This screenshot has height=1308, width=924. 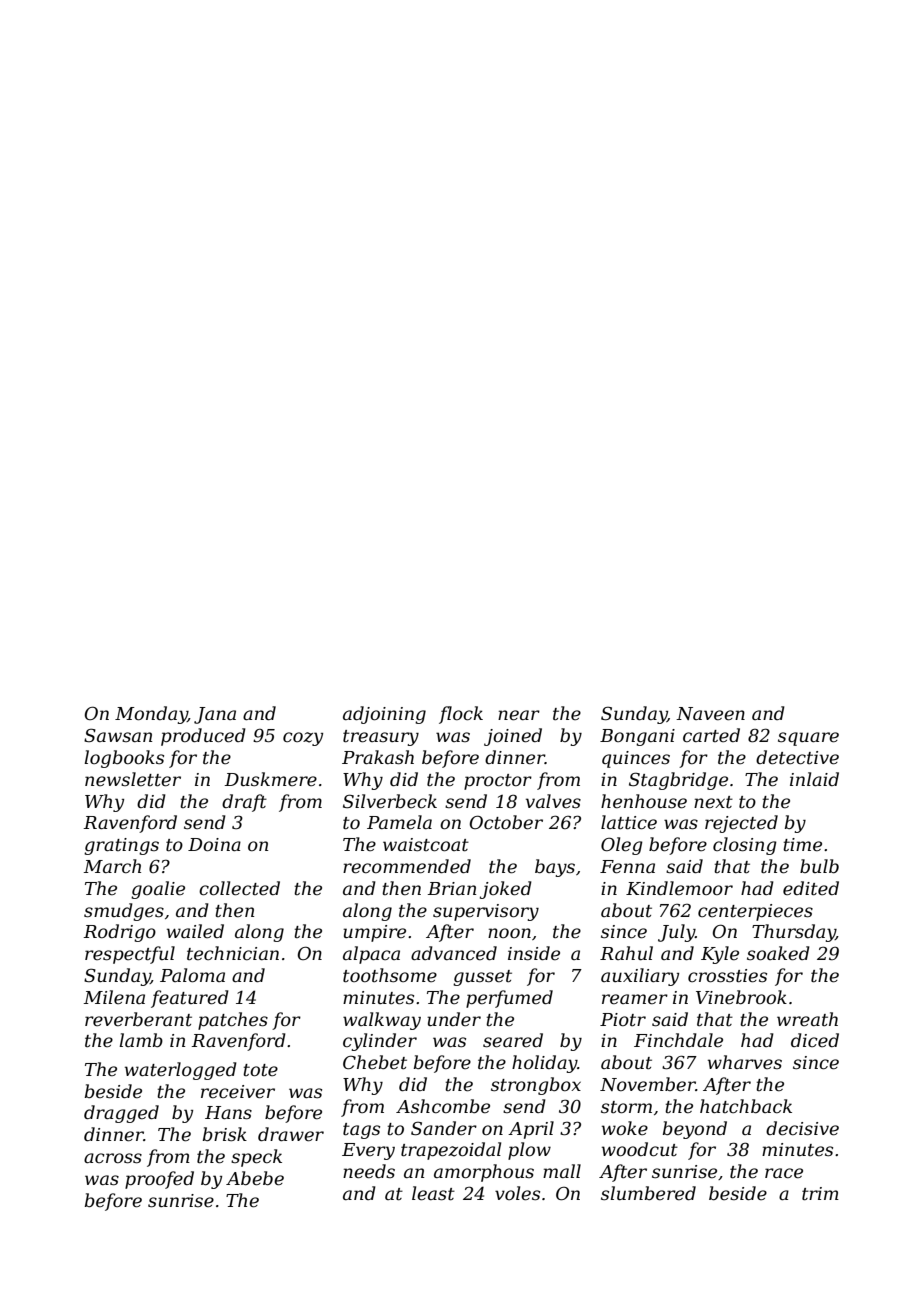 I want to click on noon, so click(x=509, y=933).
